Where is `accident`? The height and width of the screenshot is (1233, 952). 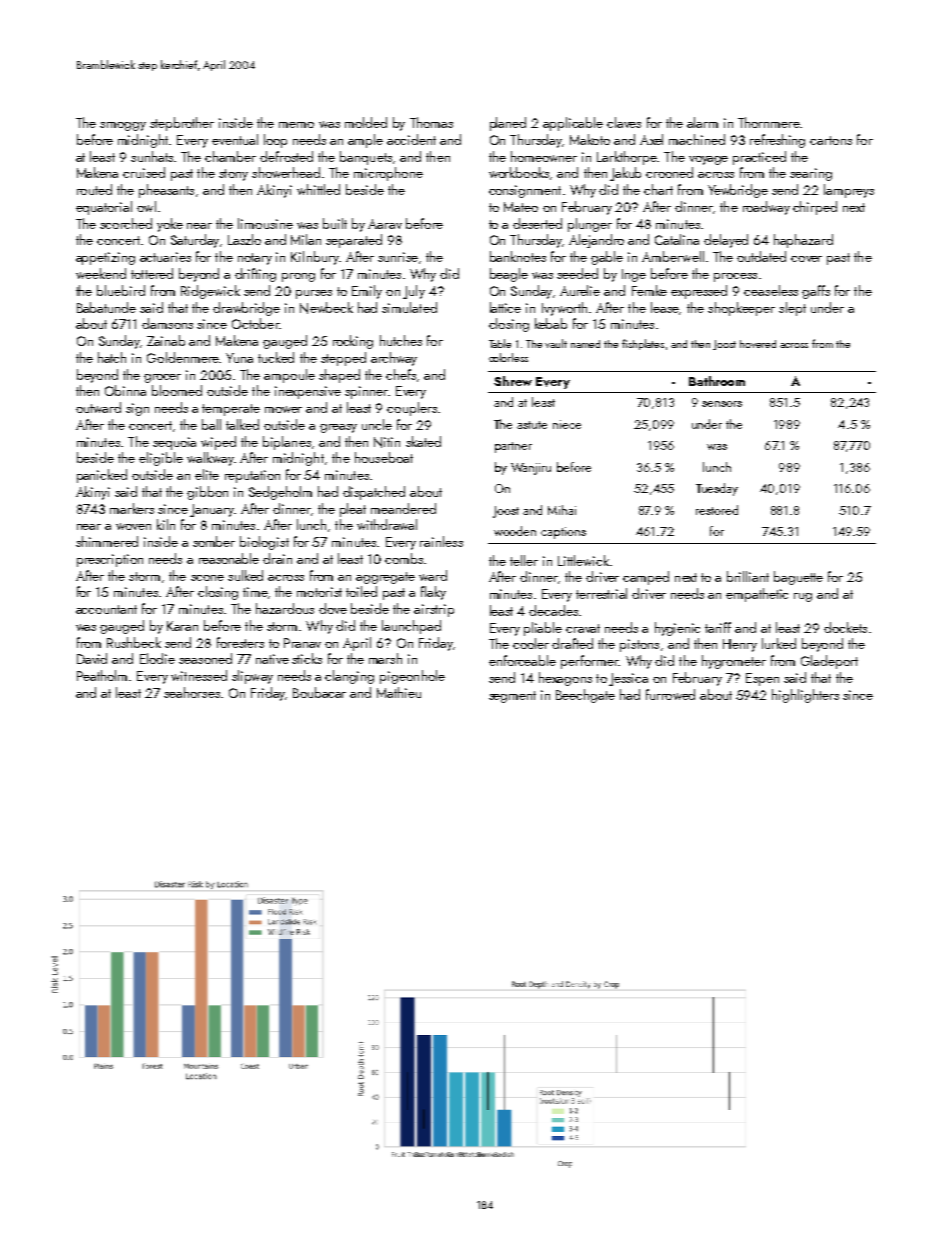 accident is located at coordinates (411, 139).
